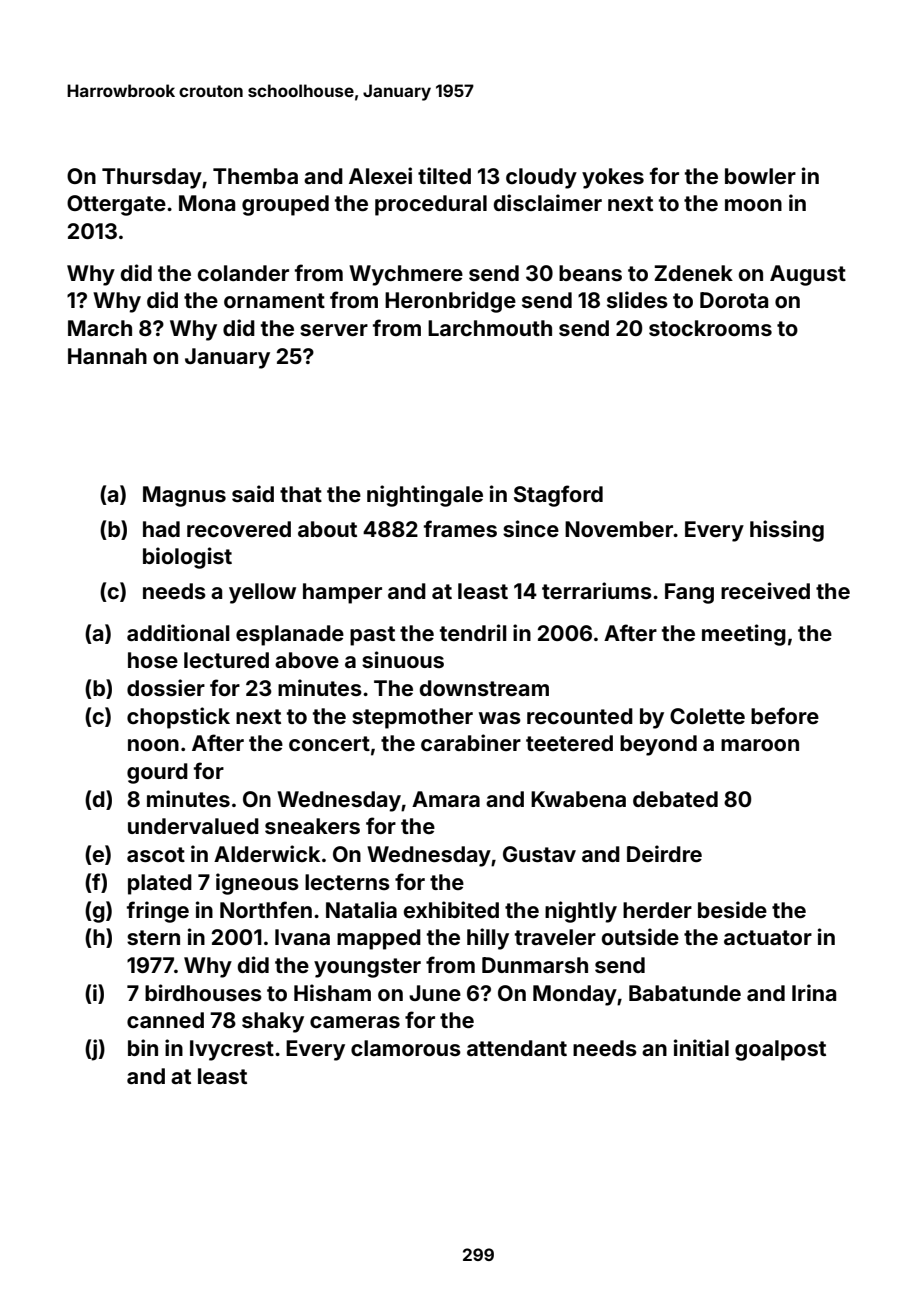 The width and height of the image is (924, 1311). What do you see at coordinates (425, 496) in the image?
I see `nightingale` at bounding box center [425, 496].
